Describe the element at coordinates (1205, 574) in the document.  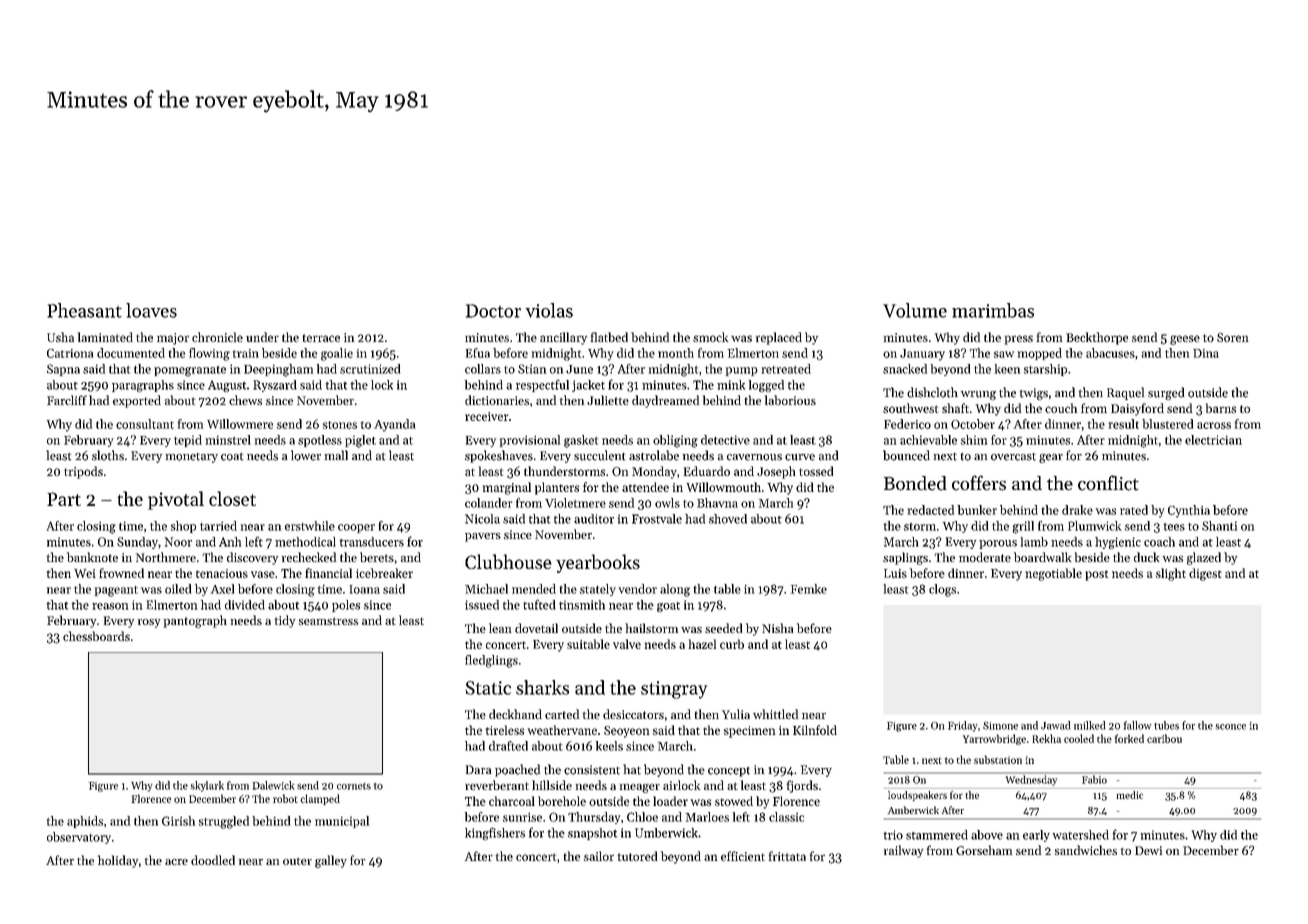
I see `digest` at that location.
